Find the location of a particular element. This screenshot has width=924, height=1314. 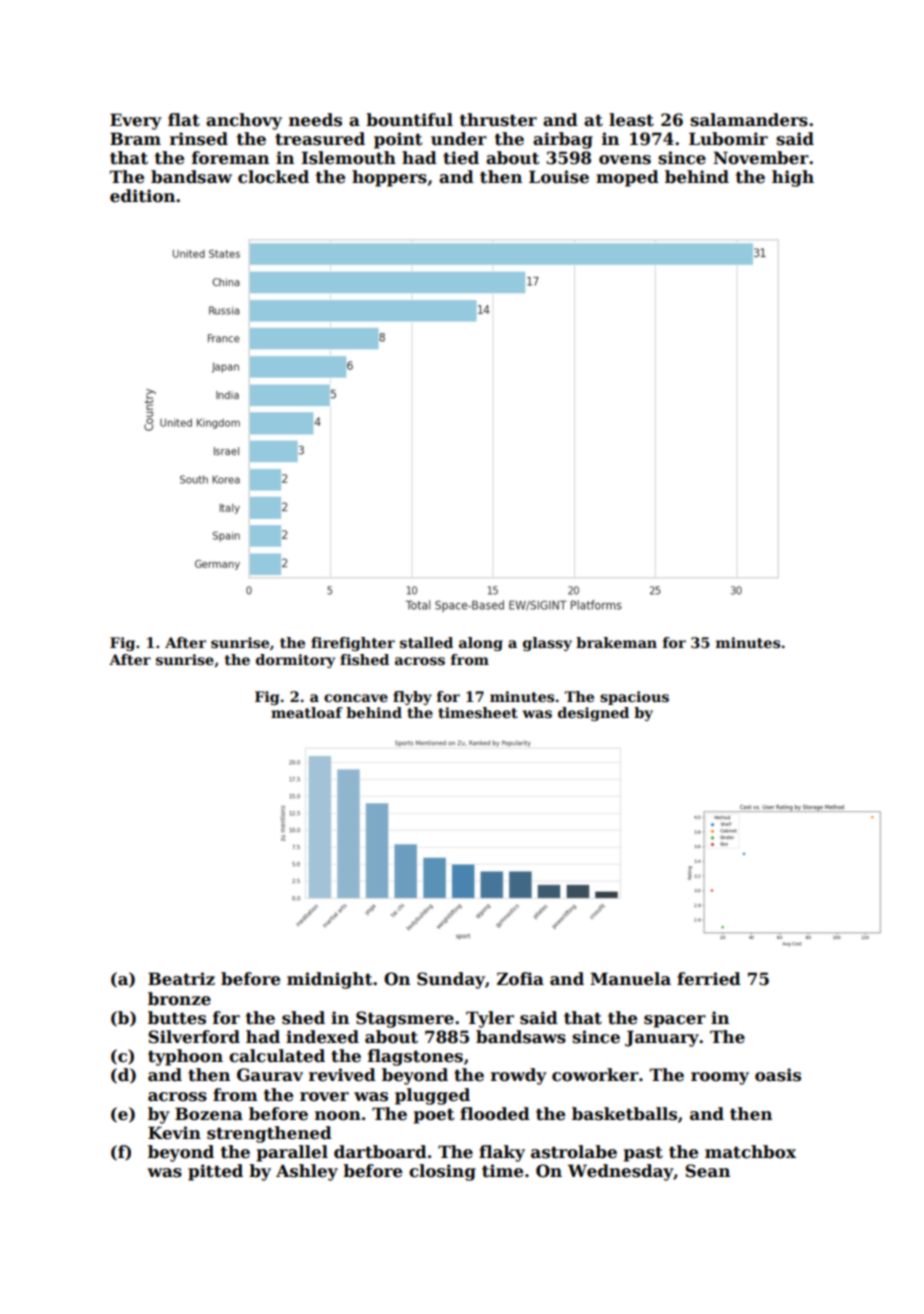

midnight is located at coordinates (330, 980).
